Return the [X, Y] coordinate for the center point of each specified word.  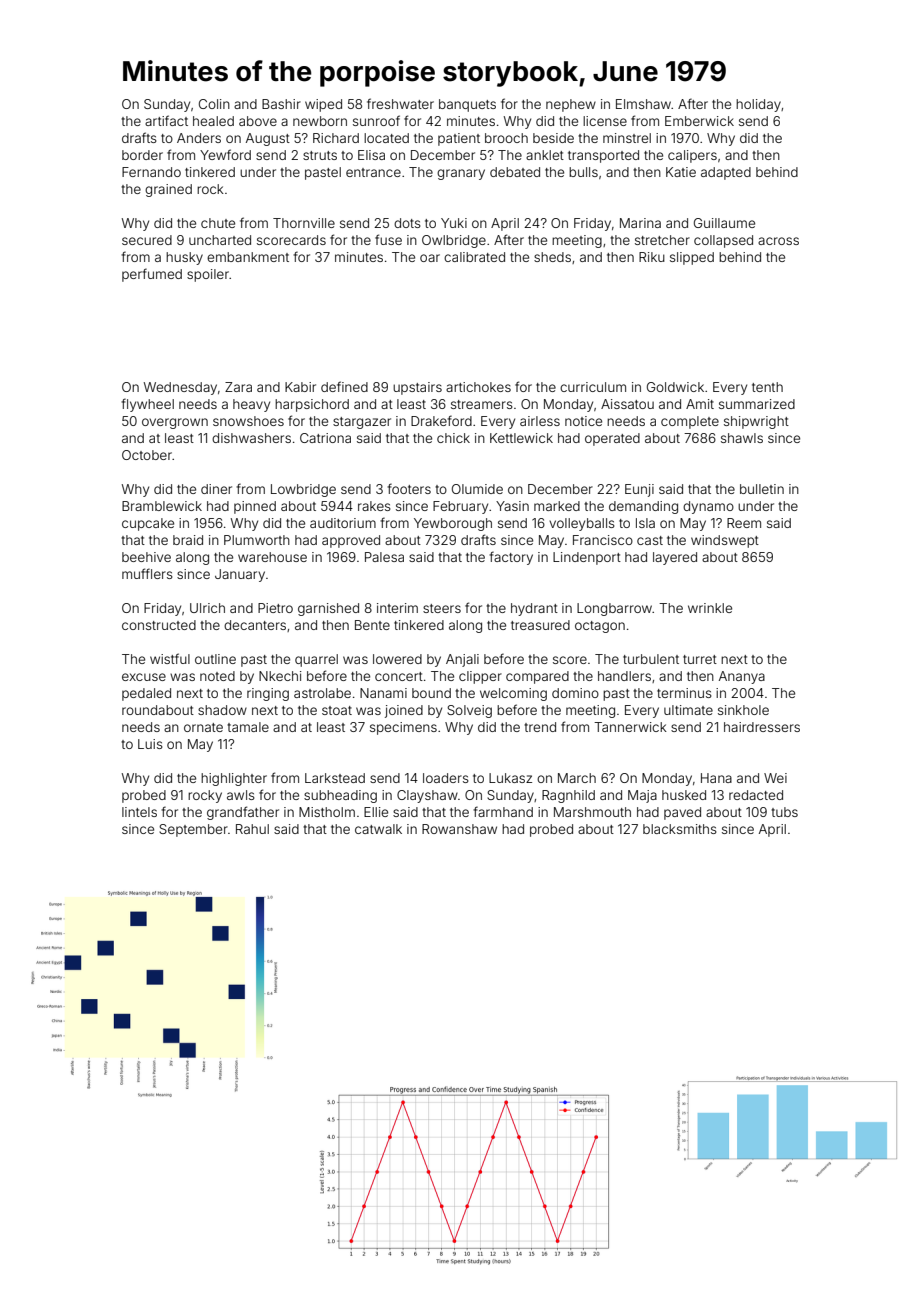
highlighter [234, 779]
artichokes [478, 387]
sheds [552, 257]
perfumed [152, 275]
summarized [757, 404]
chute [218, 223]
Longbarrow [615, 609]
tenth [767, 387]
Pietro [275, 608]
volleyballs [582, 524]
